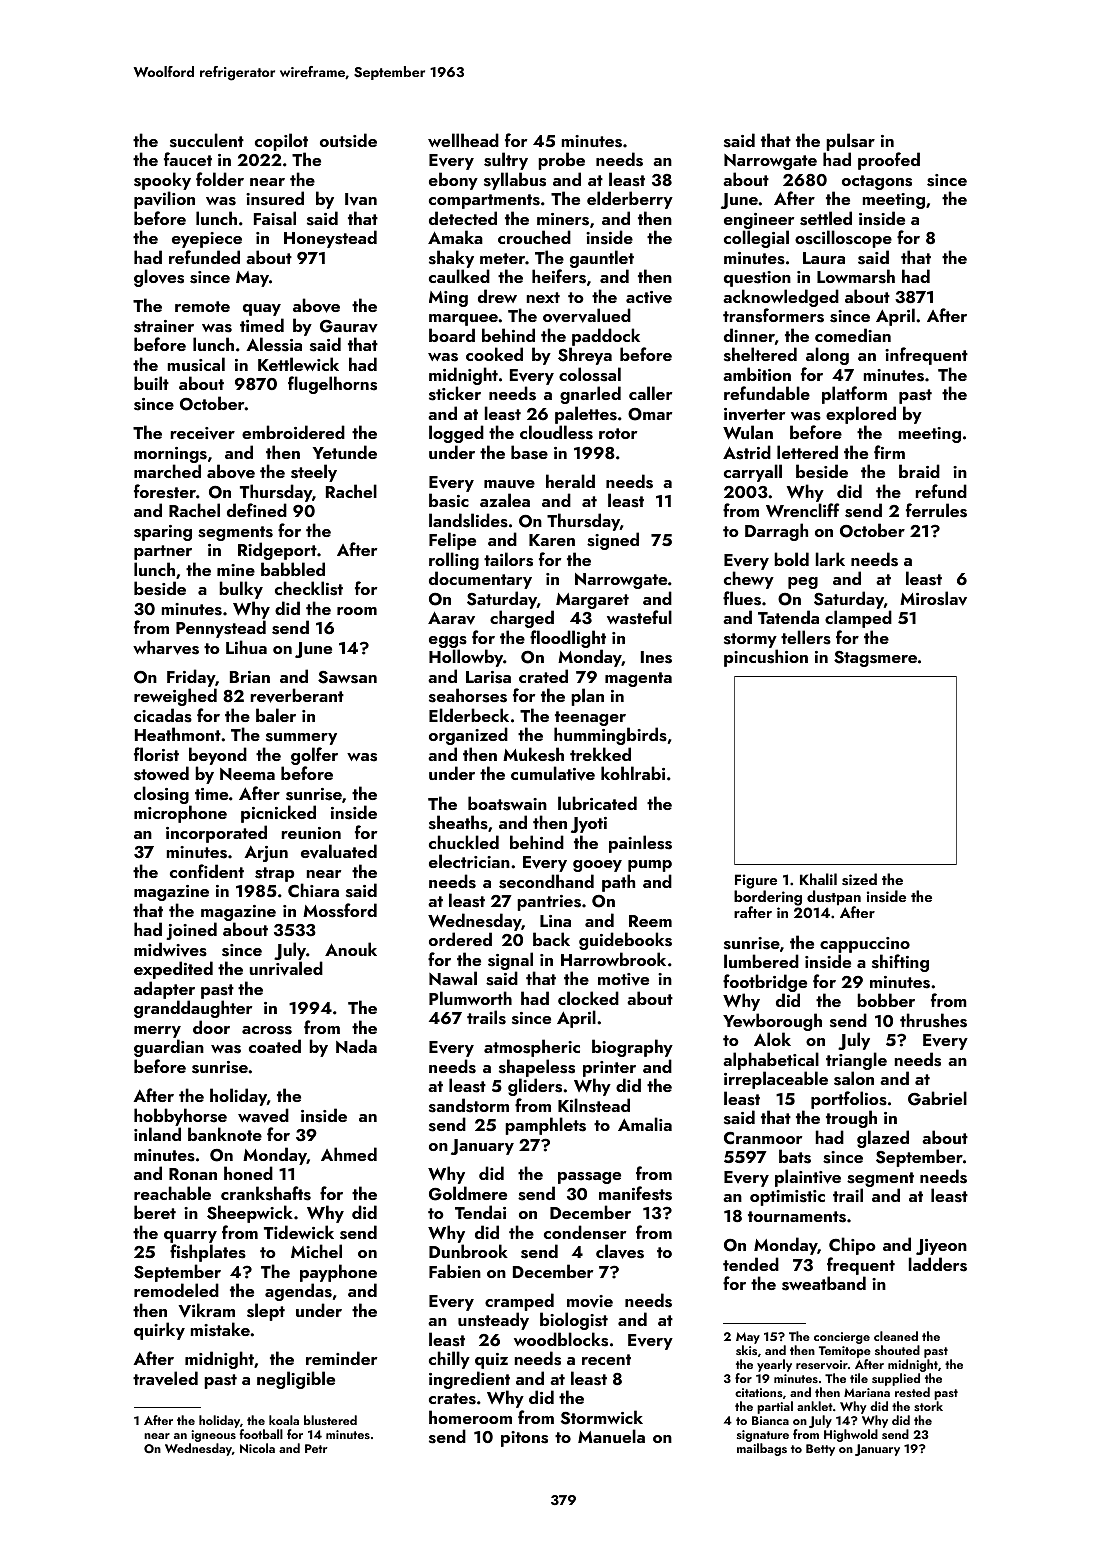 This screenshot has height=1557, width=1101. Describe the element at coordinates (451, 618) in the screenshot. I see `Aarav` at that location.
